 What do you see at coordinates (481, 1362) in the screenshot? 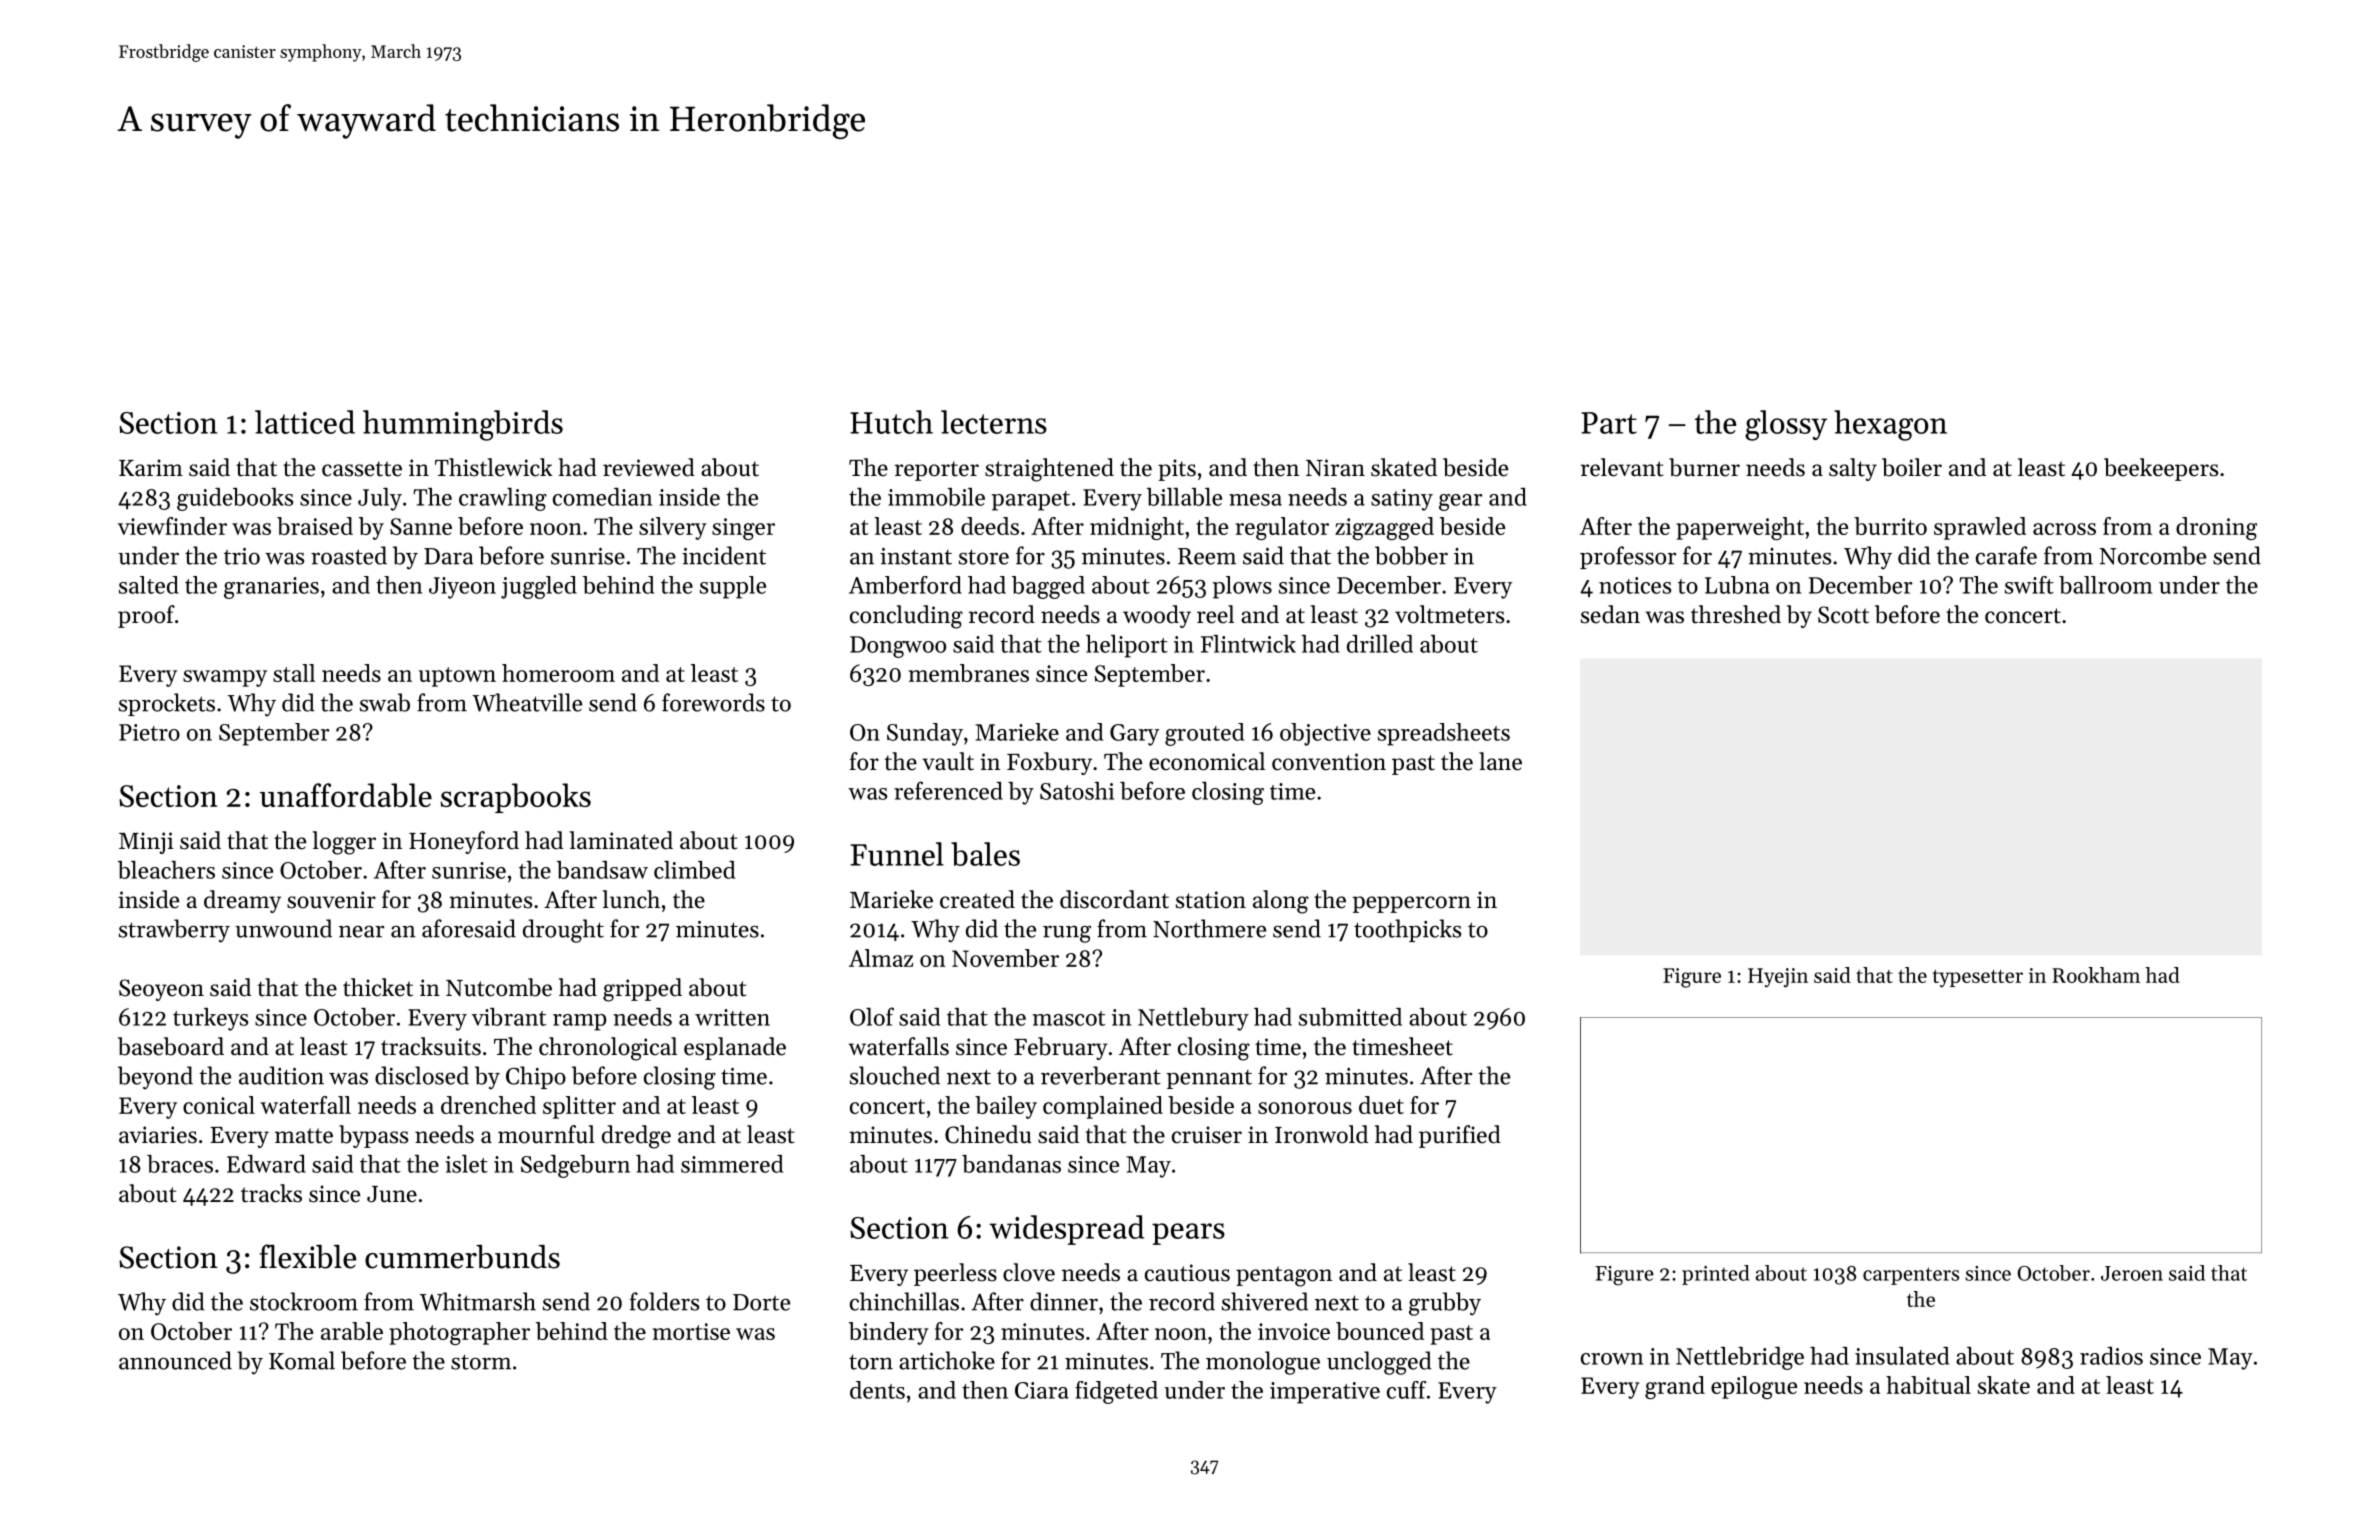
I see `storm` at bounding box center [481, 1362].
